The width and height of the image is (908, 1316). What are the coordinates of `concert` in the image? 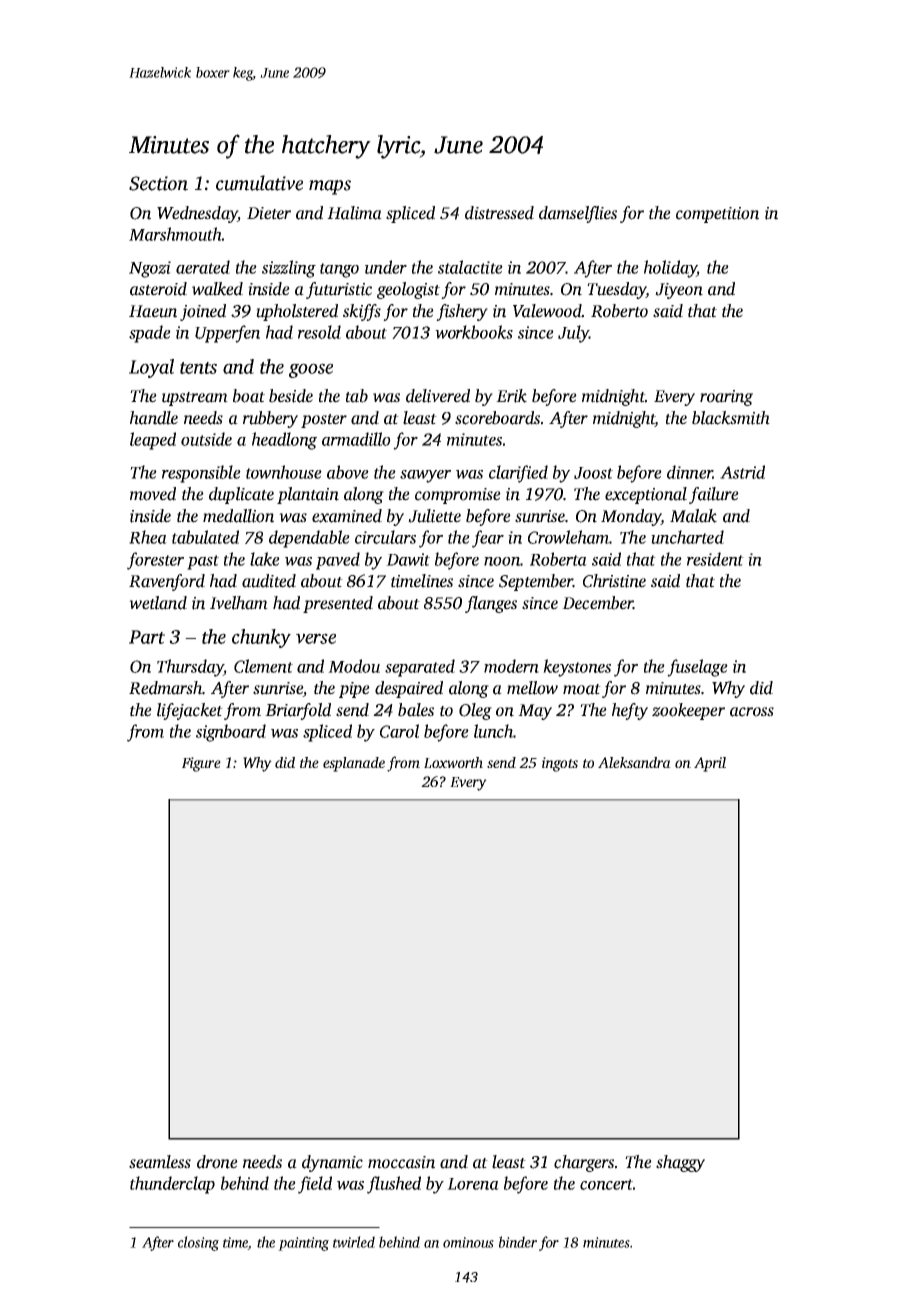 It's located at (606, 1184).
